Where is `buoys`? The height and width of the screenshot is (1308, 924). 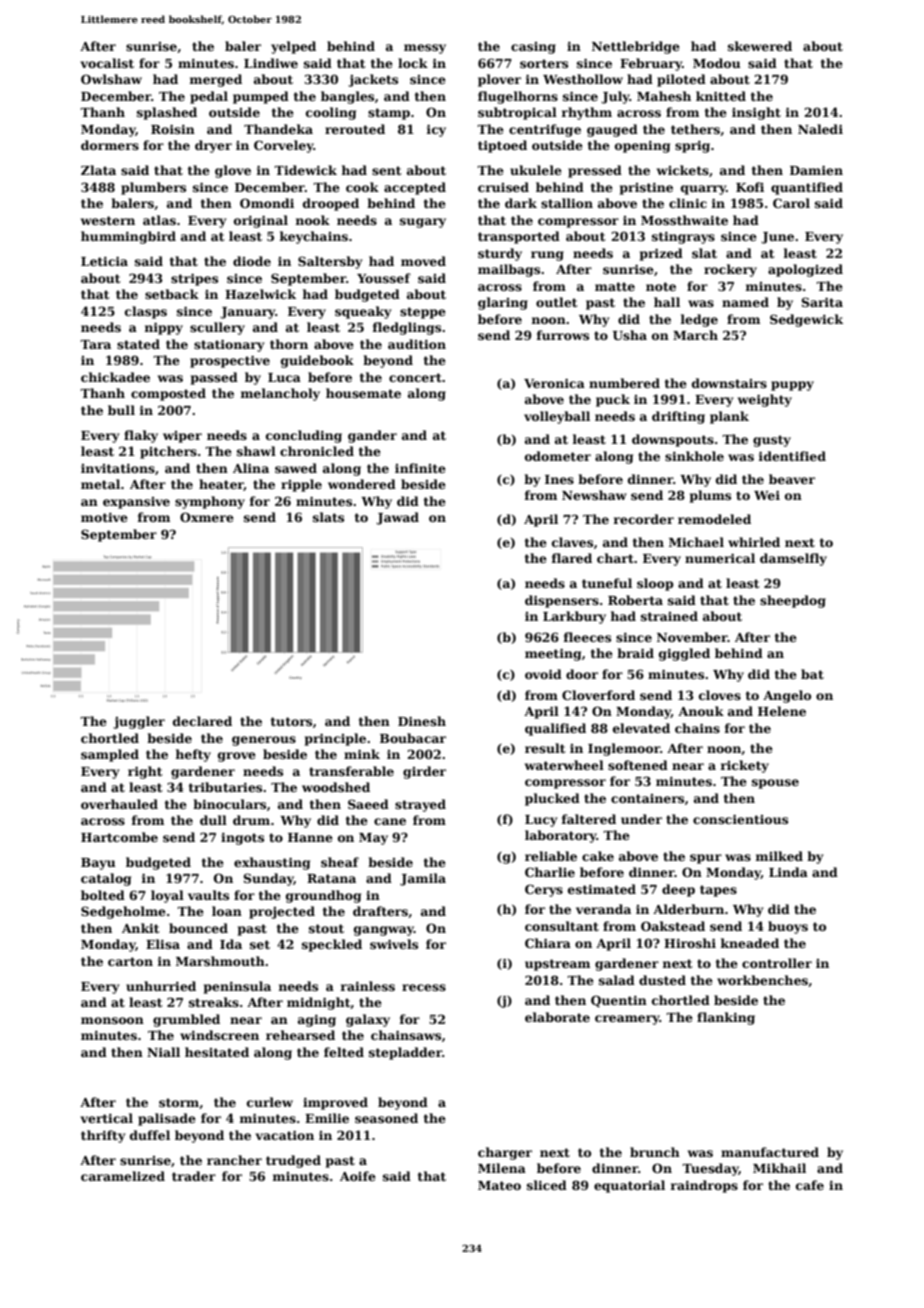
buoys is located at coordinates (788, 927).
